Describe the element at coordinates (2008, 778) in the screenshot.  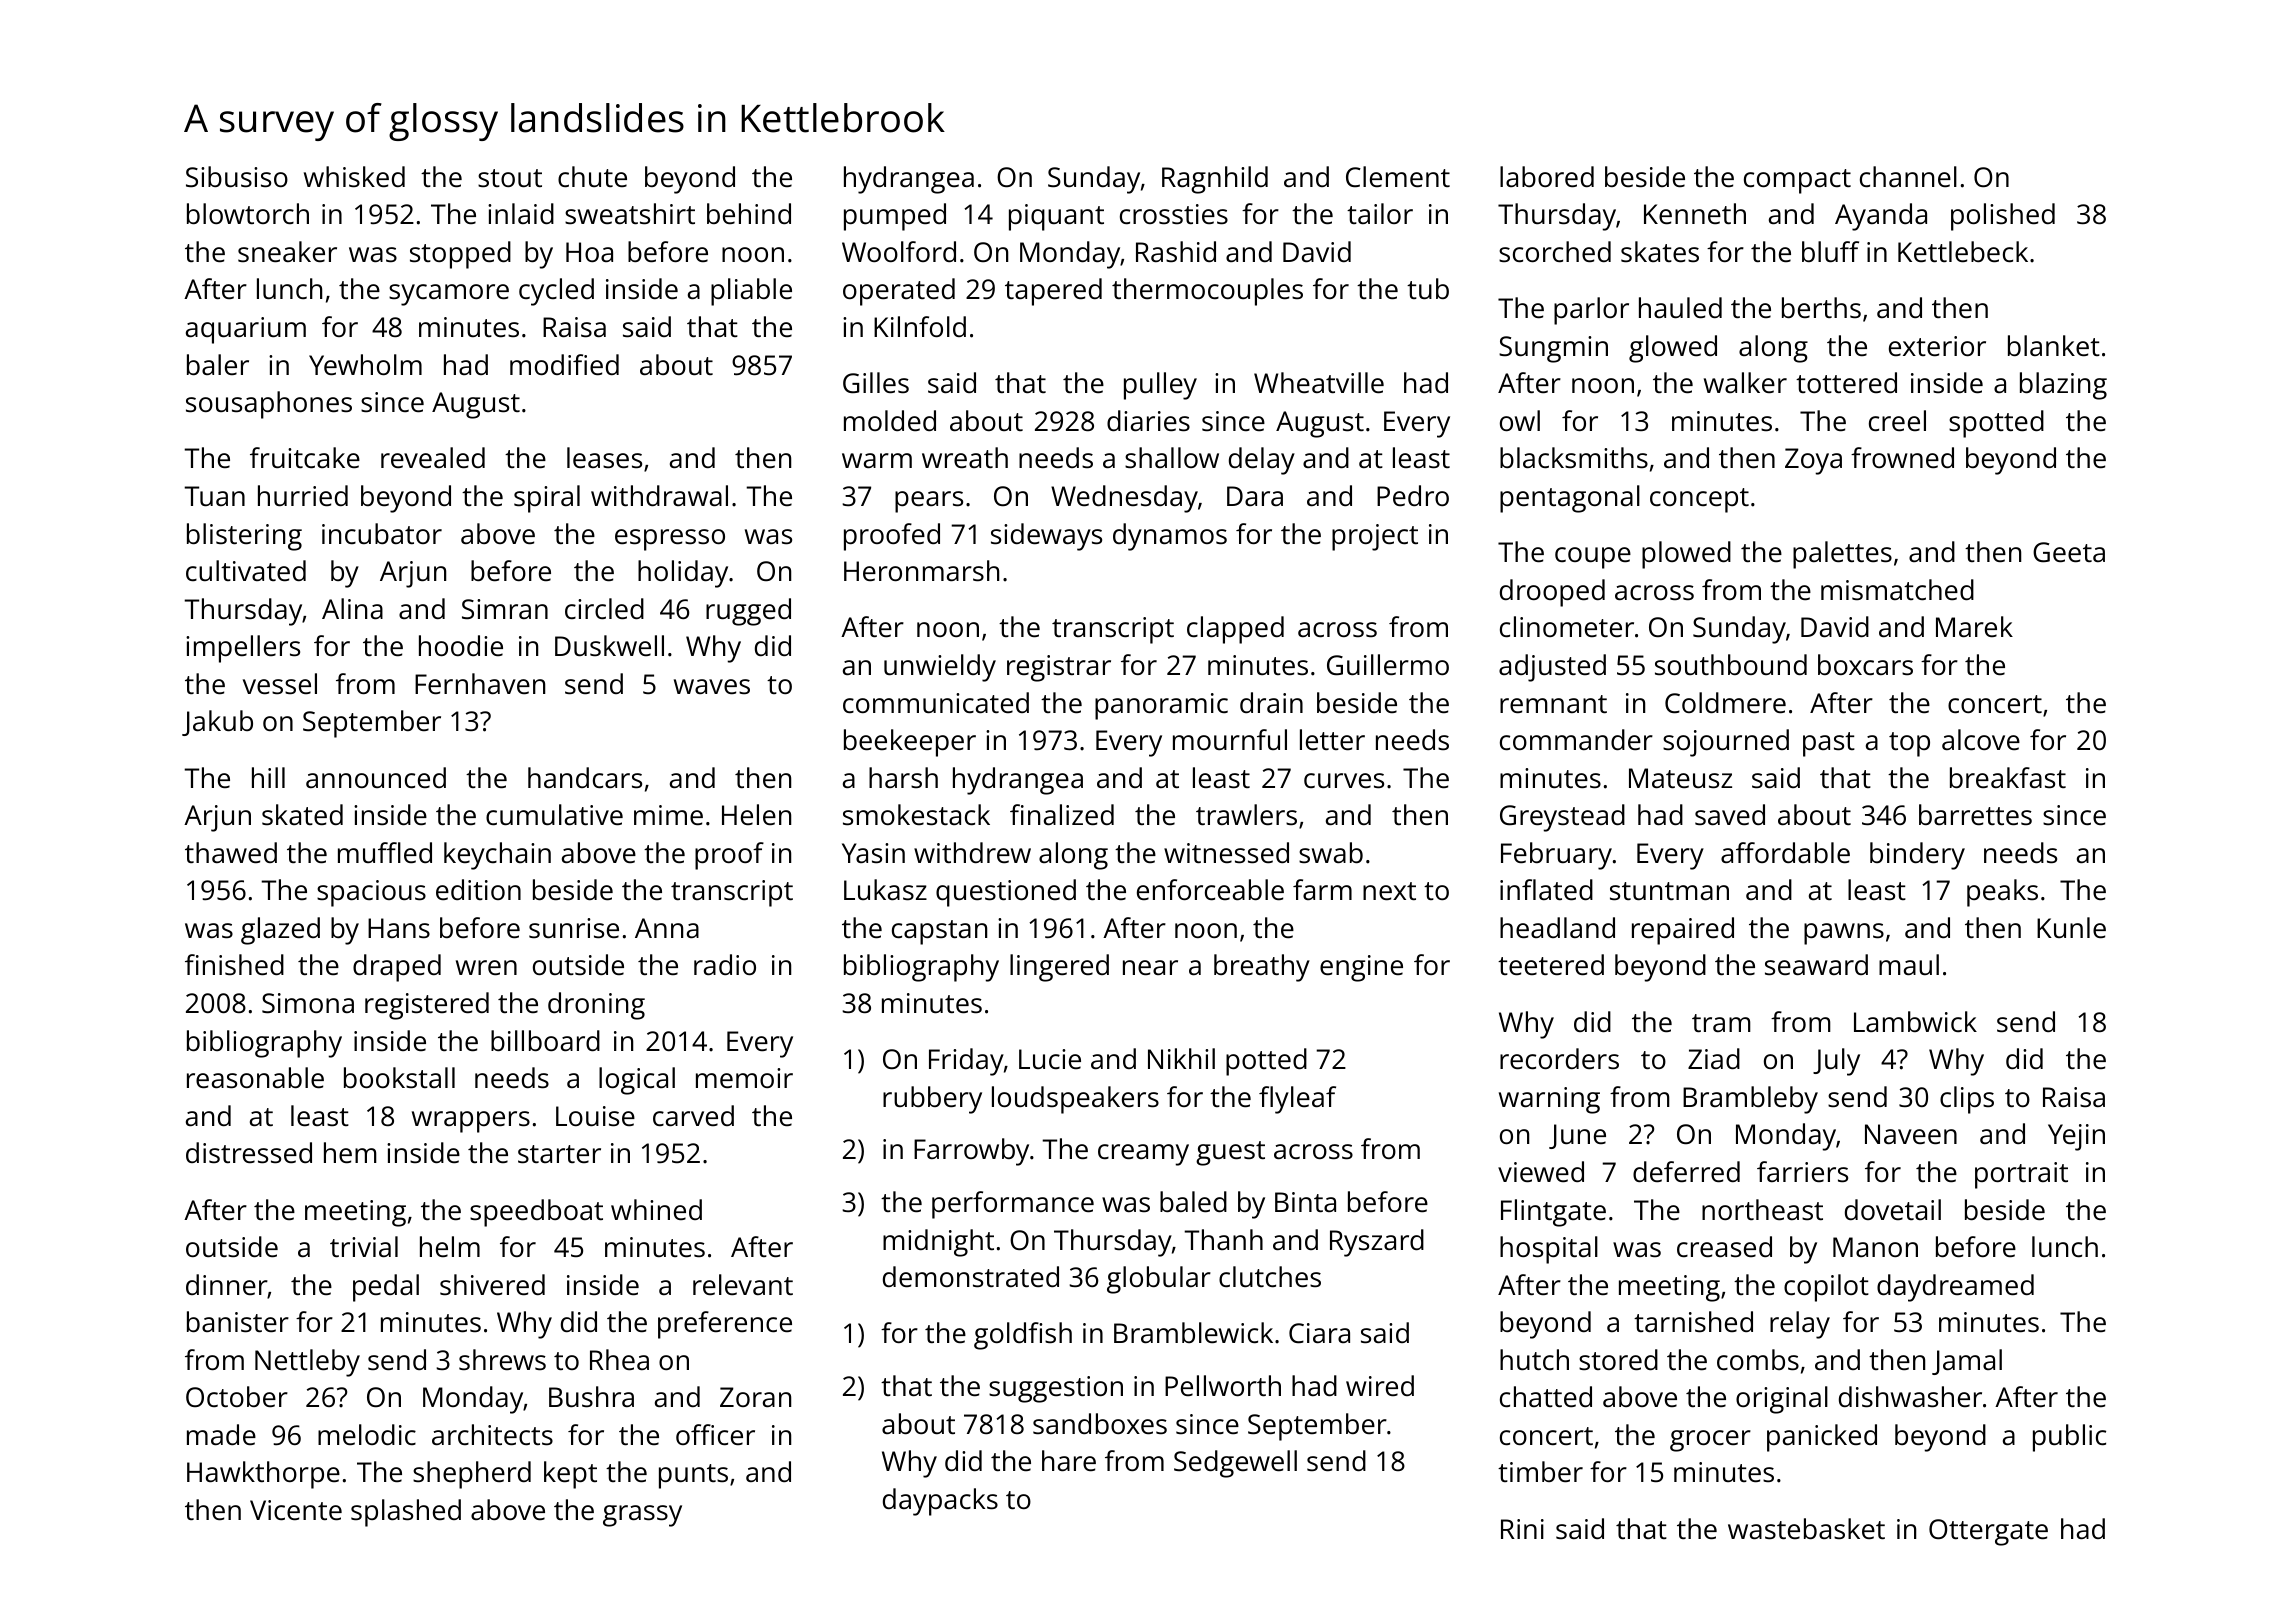
I see `breakfast` at that location.
